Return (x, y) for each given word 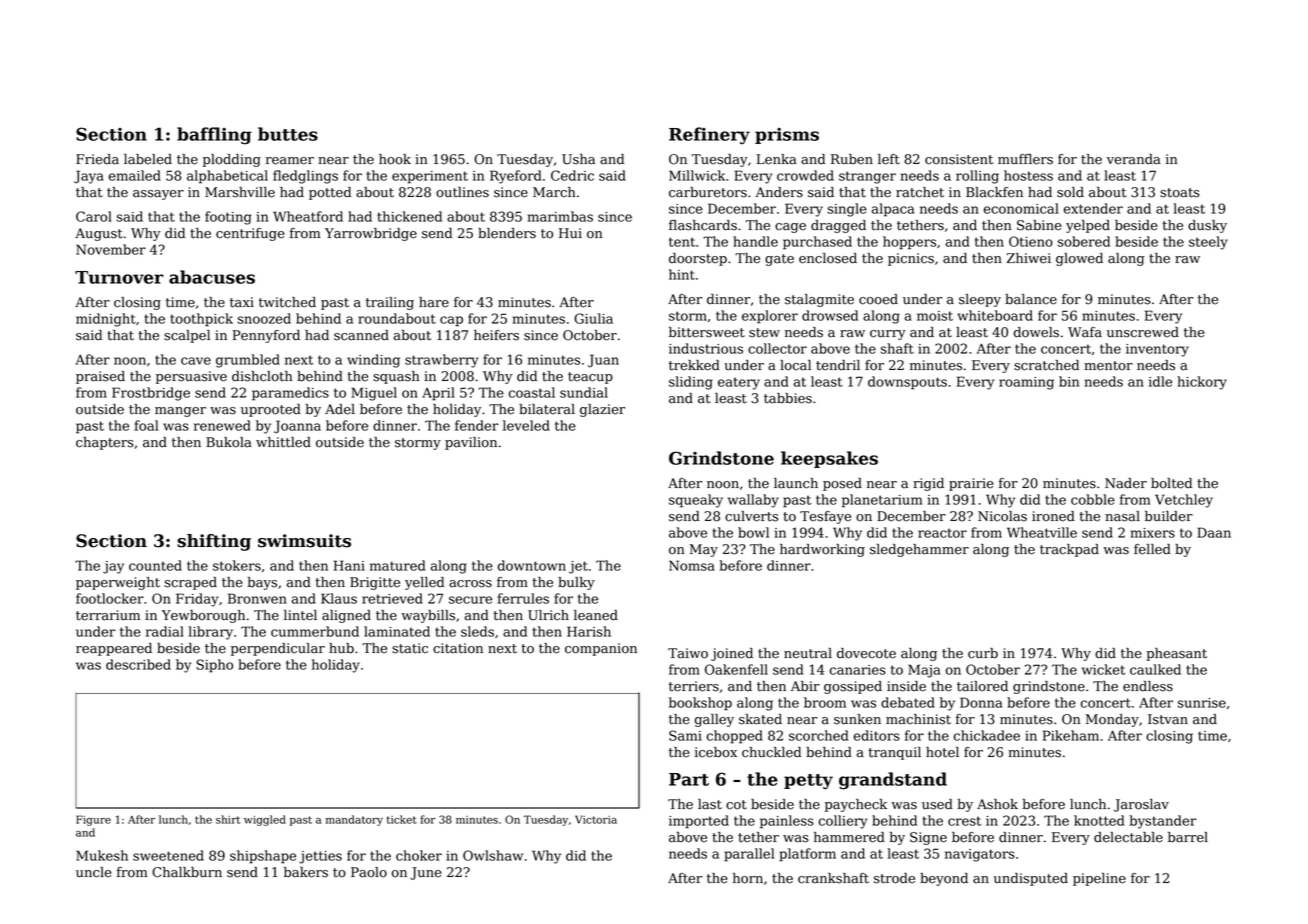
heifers (496, 335)
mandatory (354, 820)
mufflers (1025, 159)
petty (808, 782)
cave (196, 361)
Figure (93, 820)
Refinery (709, 136)
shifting (214, 542)
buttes (288, 134)
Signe (928, 838)
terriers (694, 686)
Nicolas (1002, 516)
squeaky (696, 501)
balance (1031, 299)
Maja (924, 671)
